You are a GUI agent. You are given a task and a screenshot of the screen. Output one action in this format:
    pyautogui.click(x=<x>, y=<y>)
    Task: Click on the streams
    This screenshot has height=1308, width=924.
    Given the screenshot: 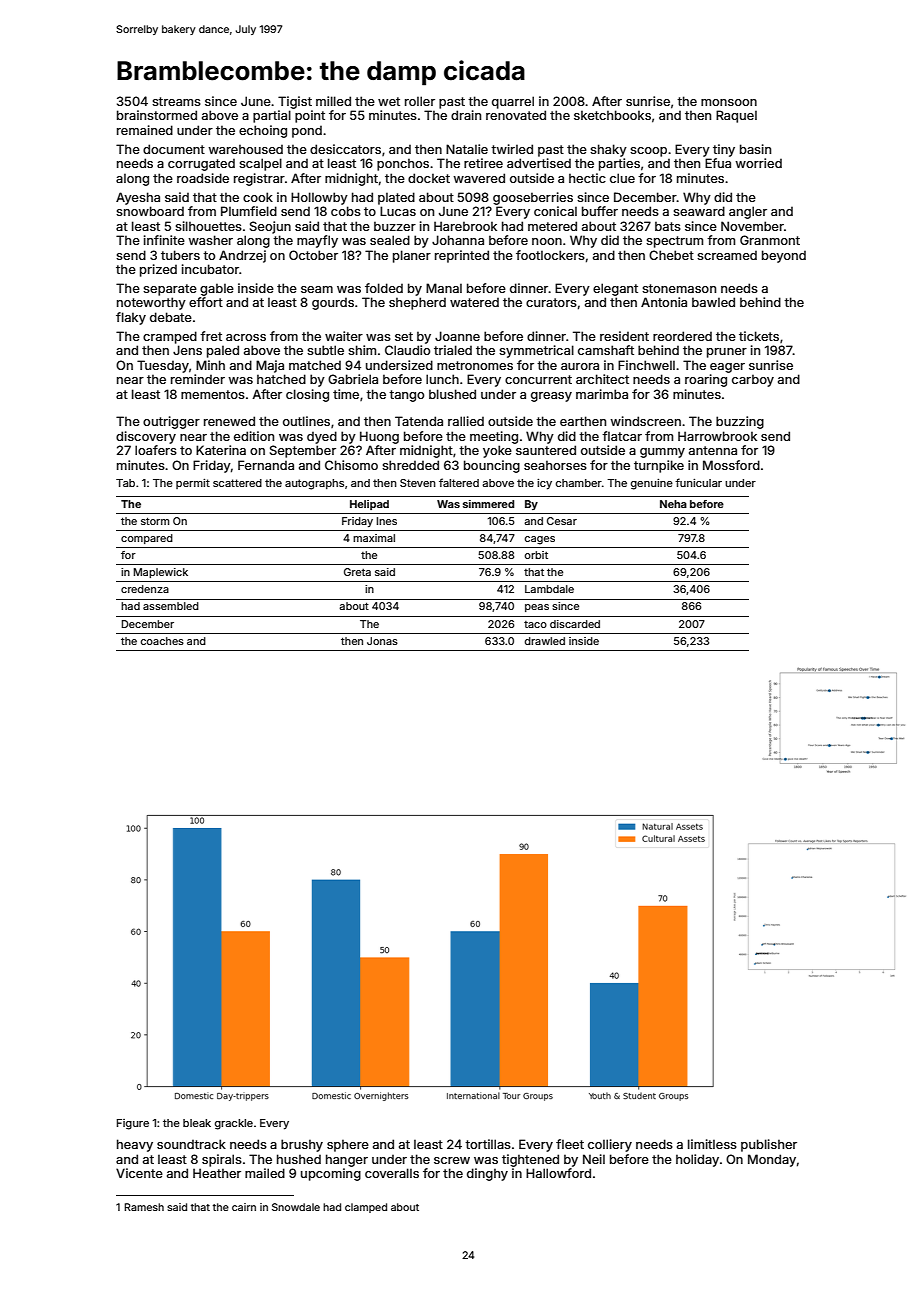 What is the action you would take?
    pyautogui.click(x=176, y=101)
